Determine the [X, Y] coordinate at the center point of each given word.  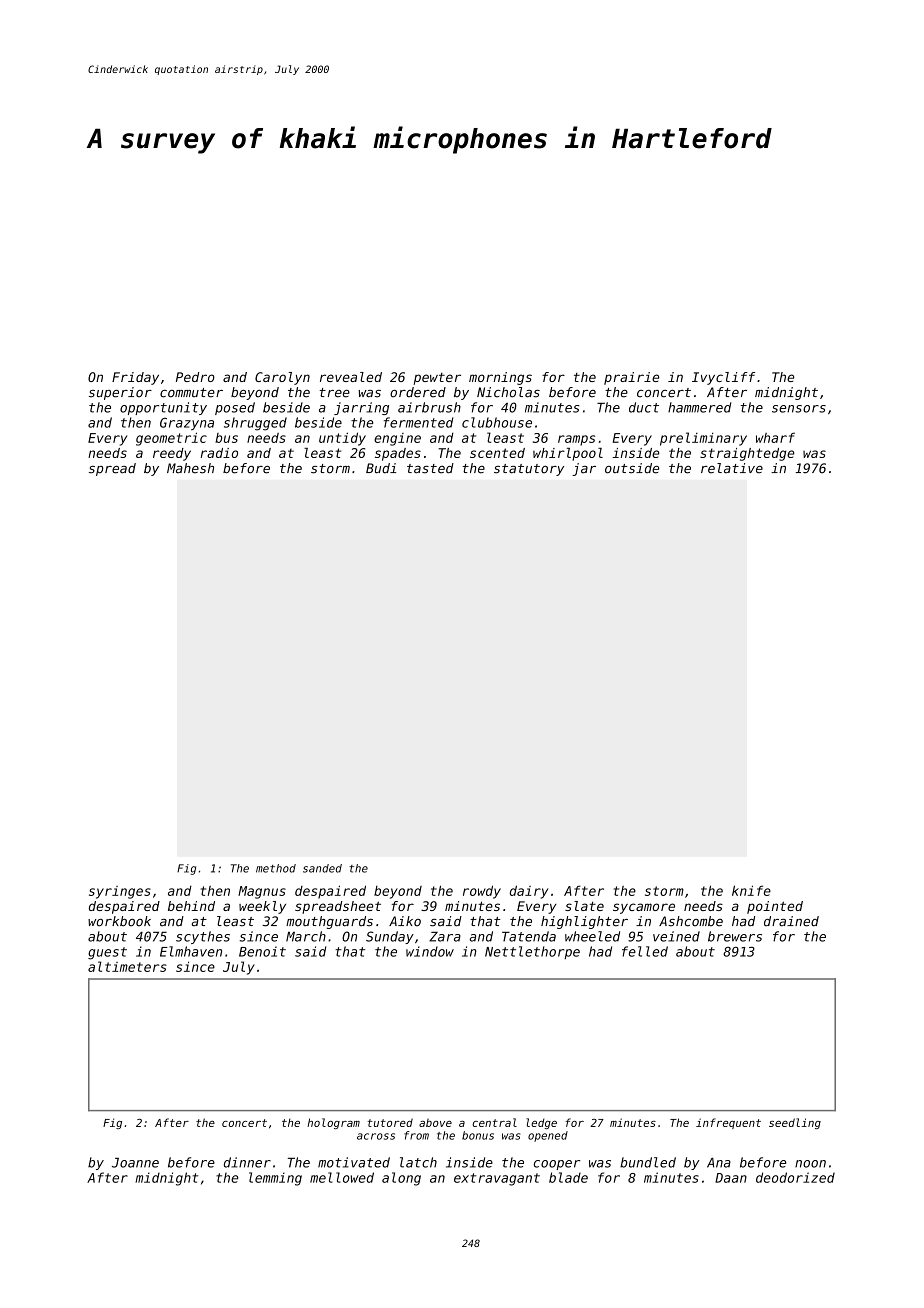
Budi [381, 468]
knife [751, 890]
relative [732, 468]
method [276, 868]
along [401, 1179]
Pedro [195, 377]
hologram [333, 1123]
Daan [731, 1178]
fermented [418, 422]
